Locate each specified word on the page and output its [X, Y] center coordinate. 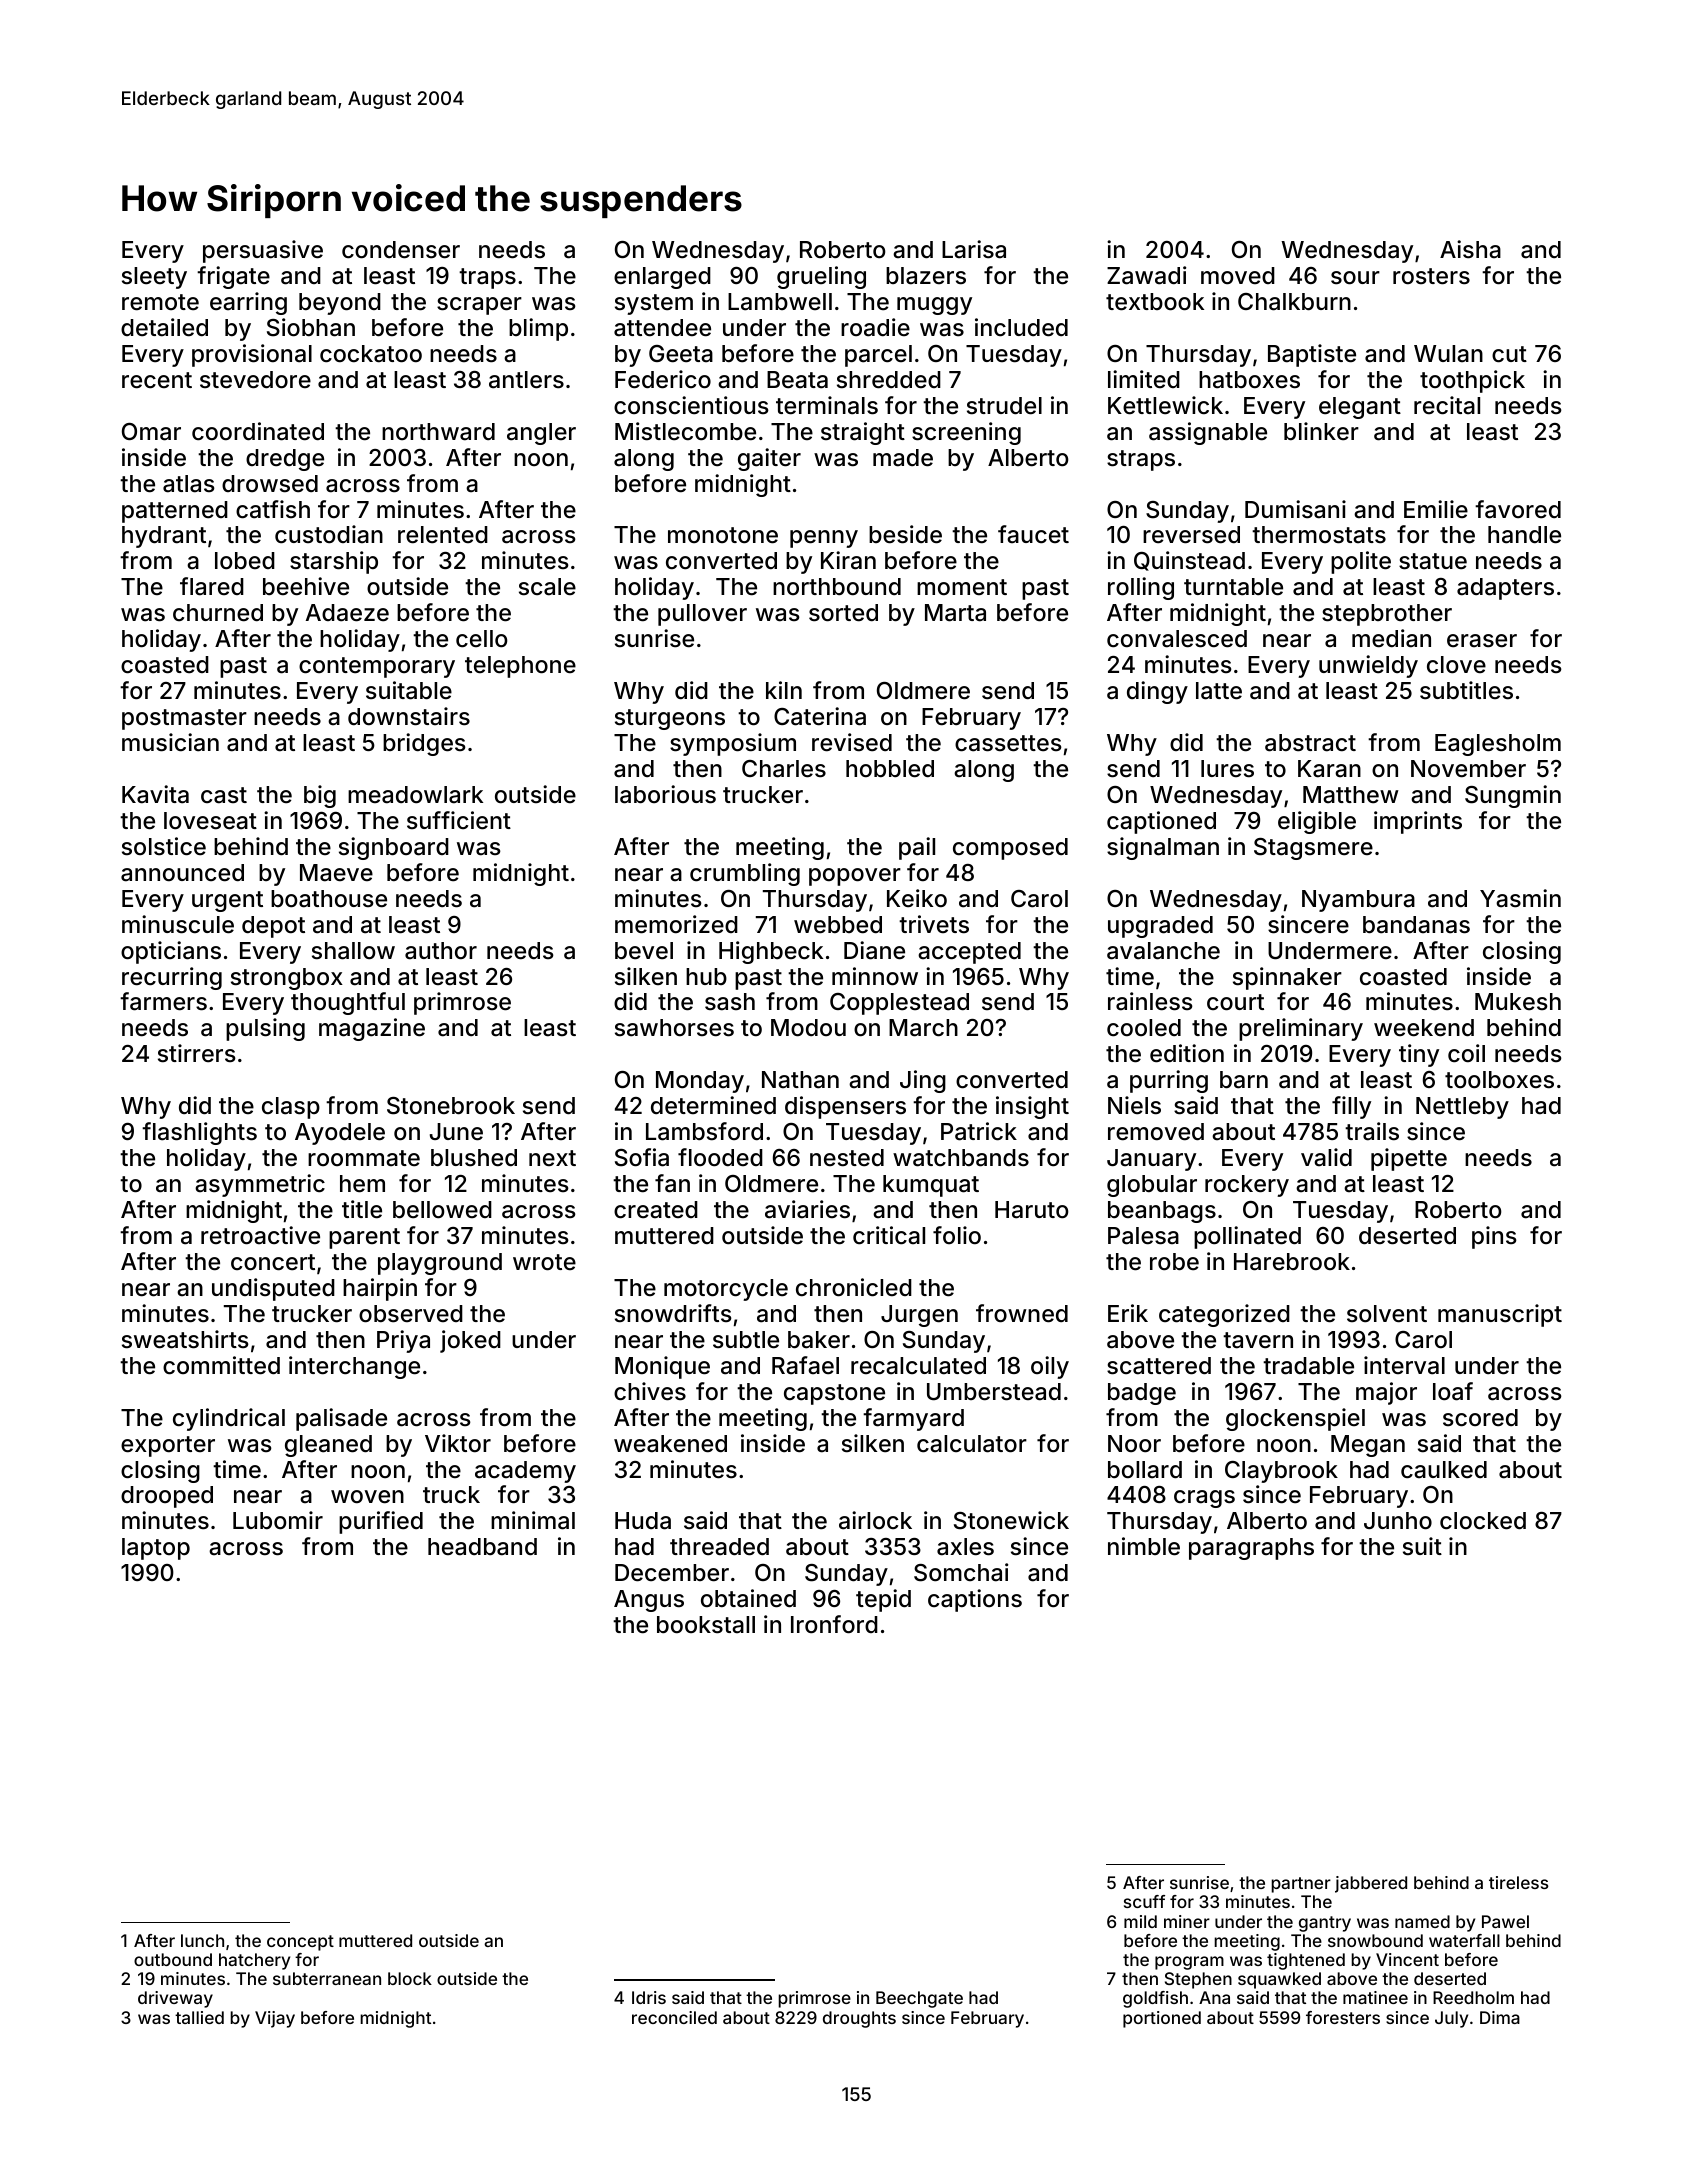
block [410, 1978]
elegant [1360, 408]
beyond [340, 304]
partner [1301, 1885]
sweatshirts [185, 1339]
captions [975, 1600]
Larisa [974, 249]
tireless [1518, 1882]
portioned [1162, 2019]
